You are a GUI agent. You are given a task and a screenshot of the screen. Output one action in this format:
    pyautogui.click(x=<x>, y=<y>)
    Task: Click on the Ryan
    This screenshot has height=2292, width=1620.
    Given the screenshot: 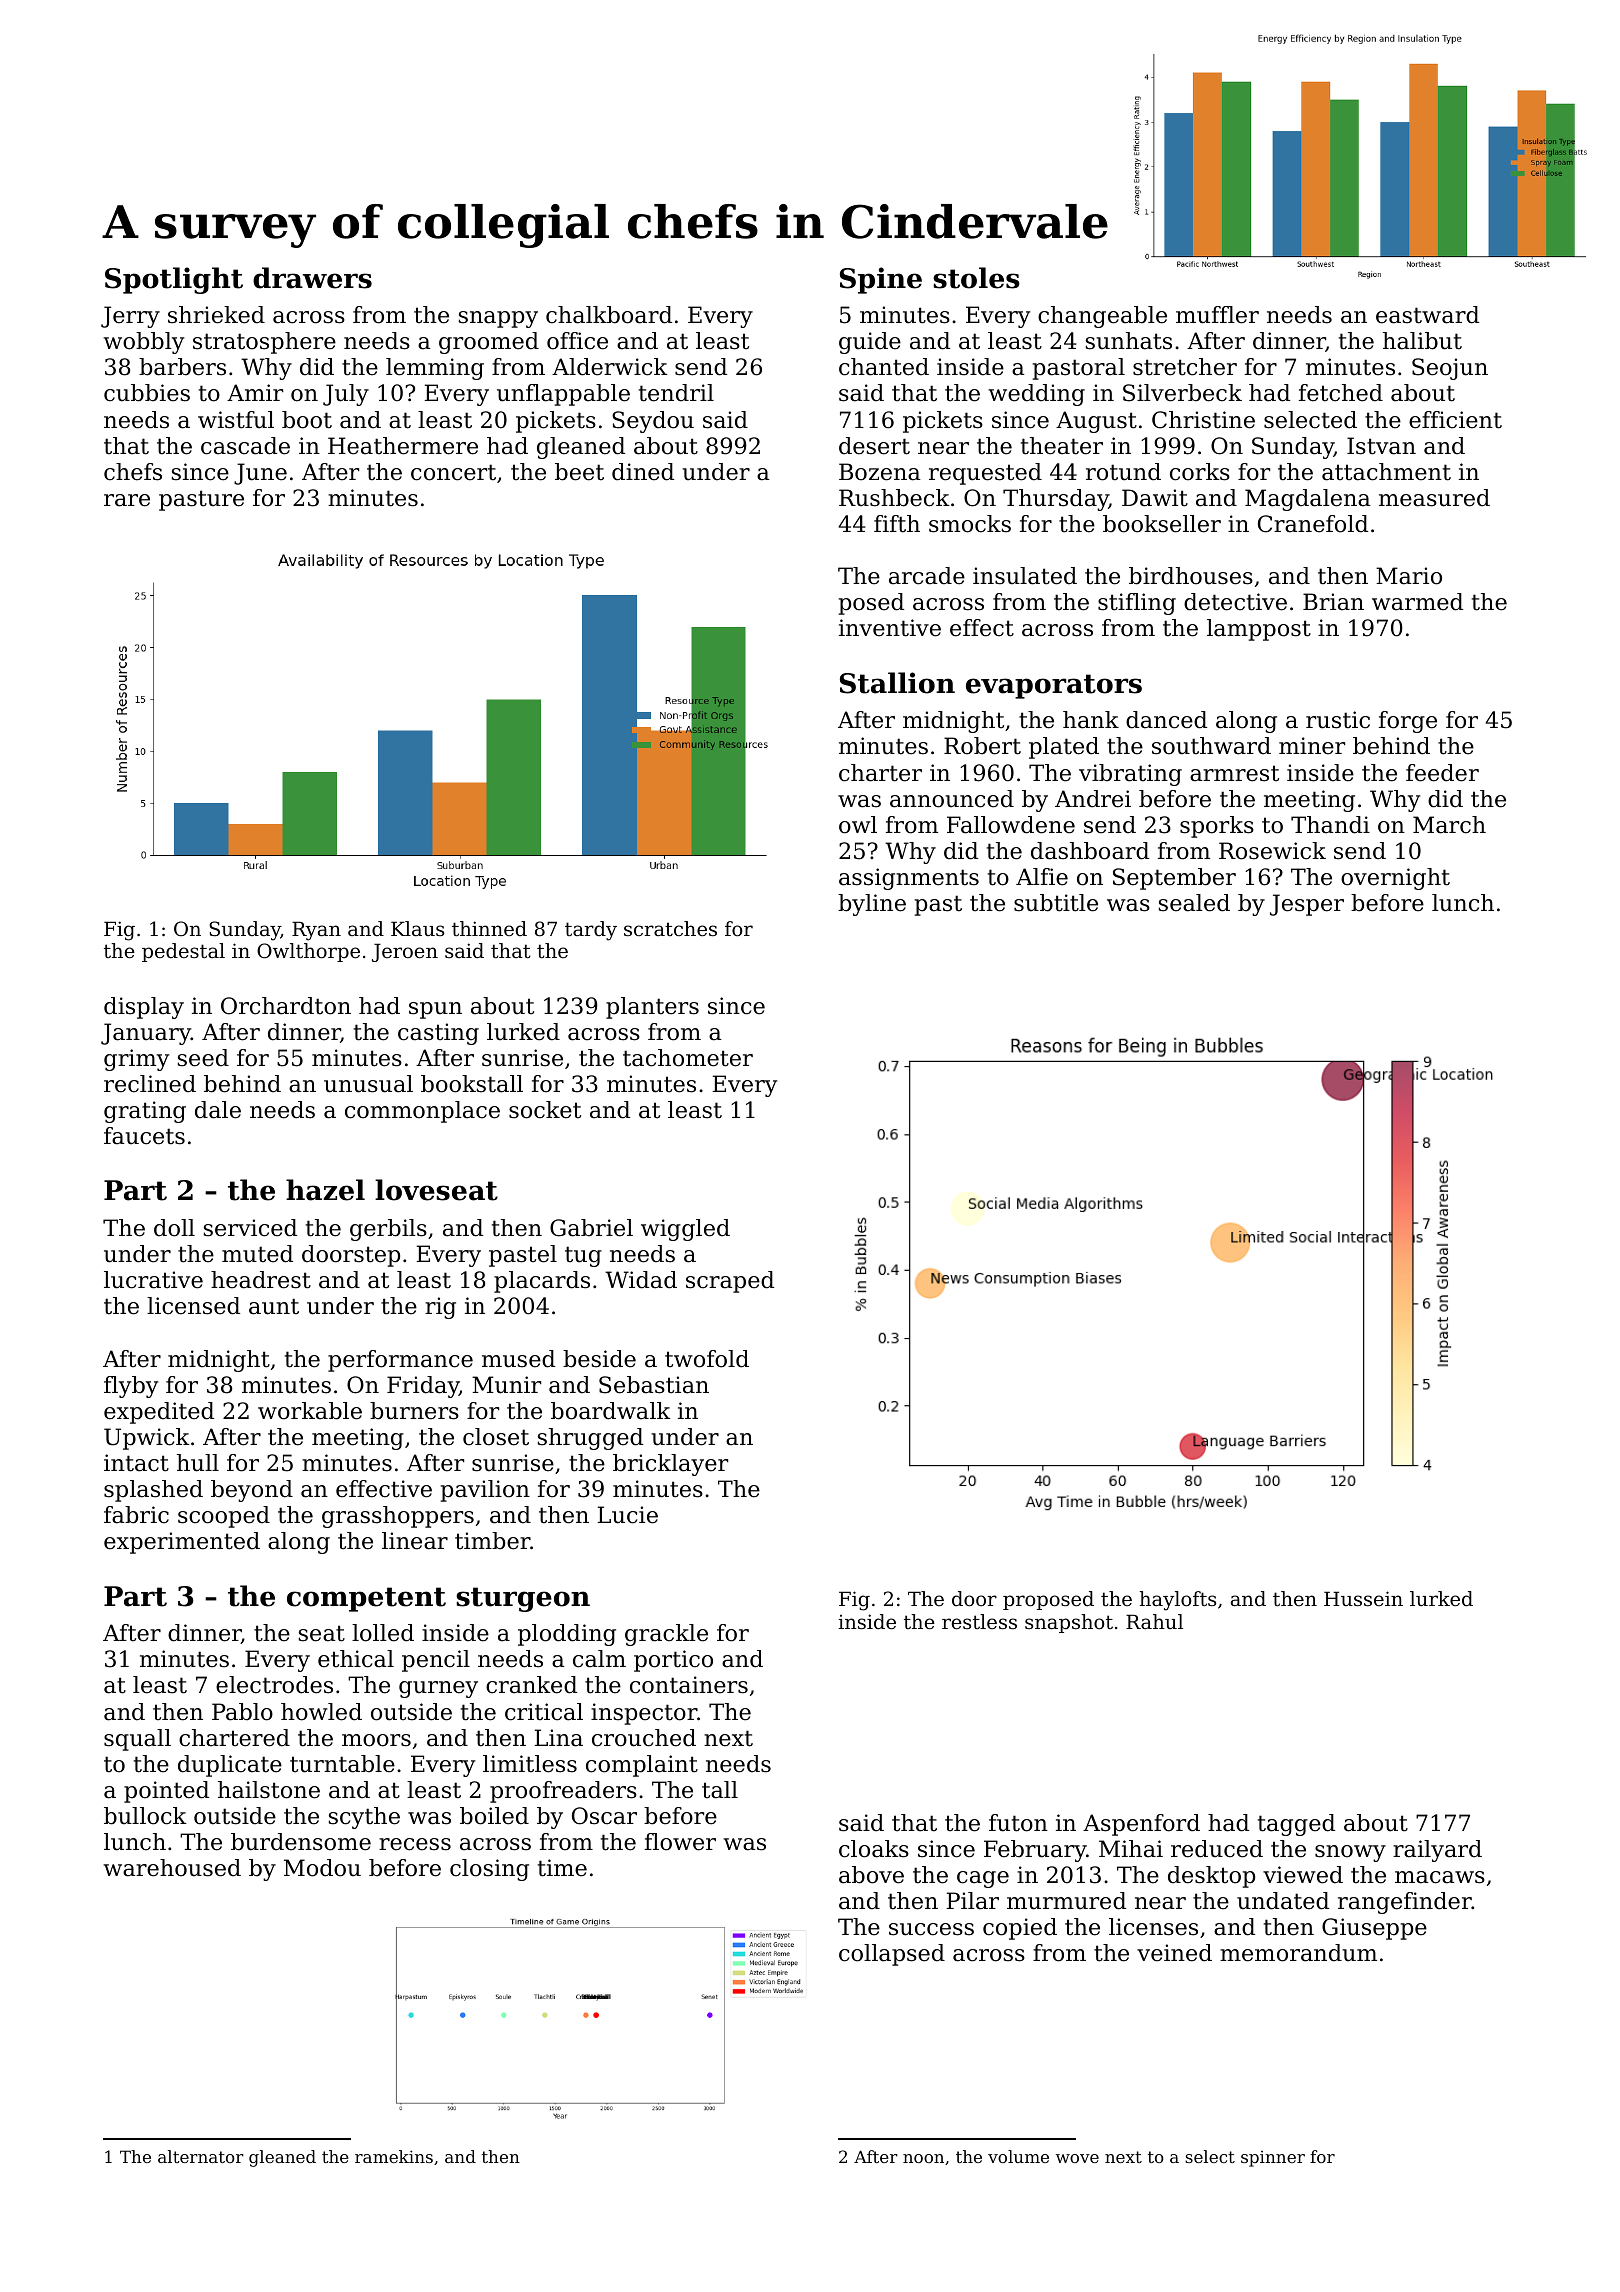 What is the action you would take?
    pyautogui.click(x=316, y=931)
